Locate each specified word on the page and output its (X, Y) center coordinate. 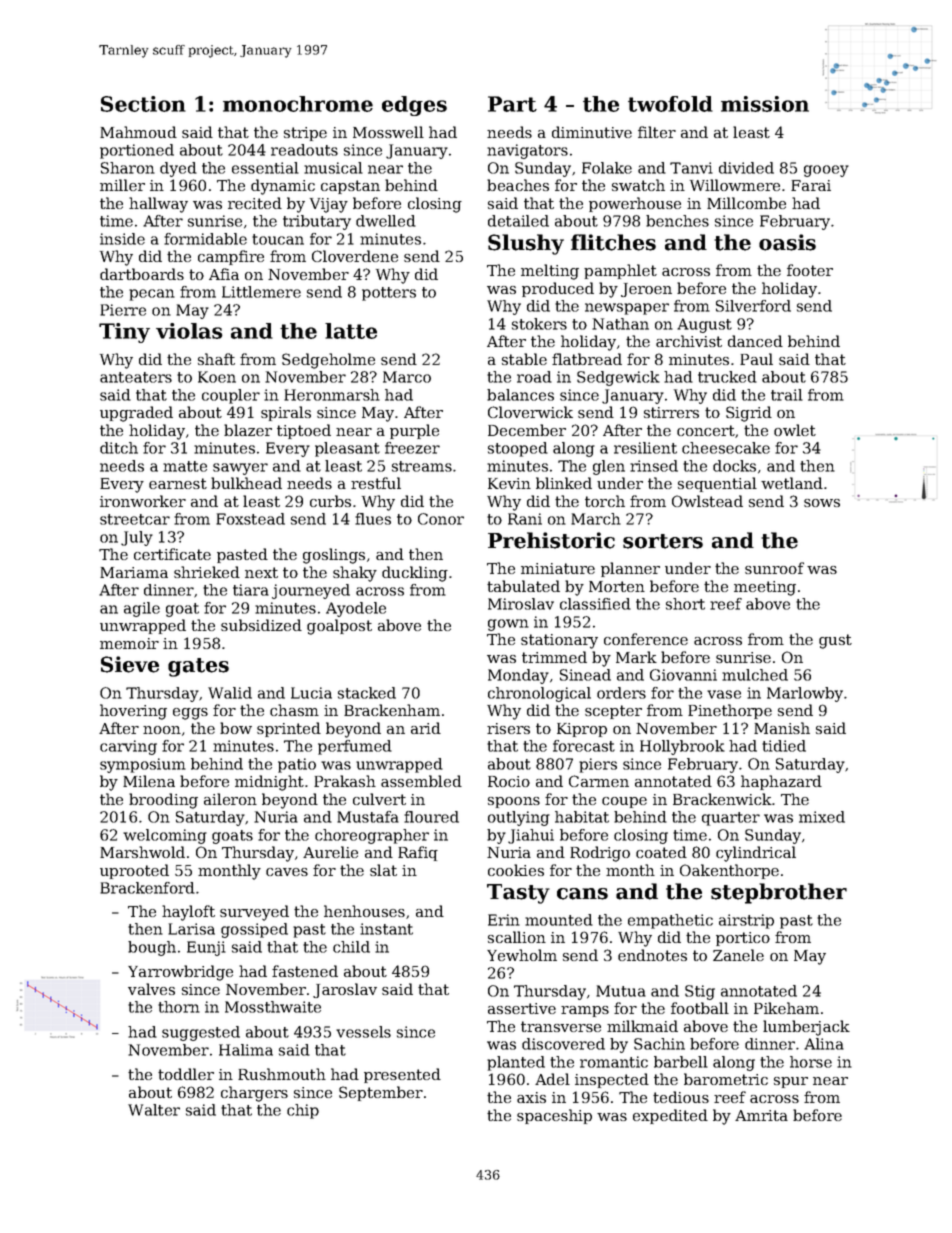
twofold (670, 104)
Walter (154, 1110)
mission (765, 104)
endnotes (652, 955)
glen (609, 467)
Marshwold (142, 852)
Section (143, 104)
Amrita (761, 1115)
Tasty (518, 894)
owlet (795, 430)
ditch (119, 448)
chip (303, 1111)
